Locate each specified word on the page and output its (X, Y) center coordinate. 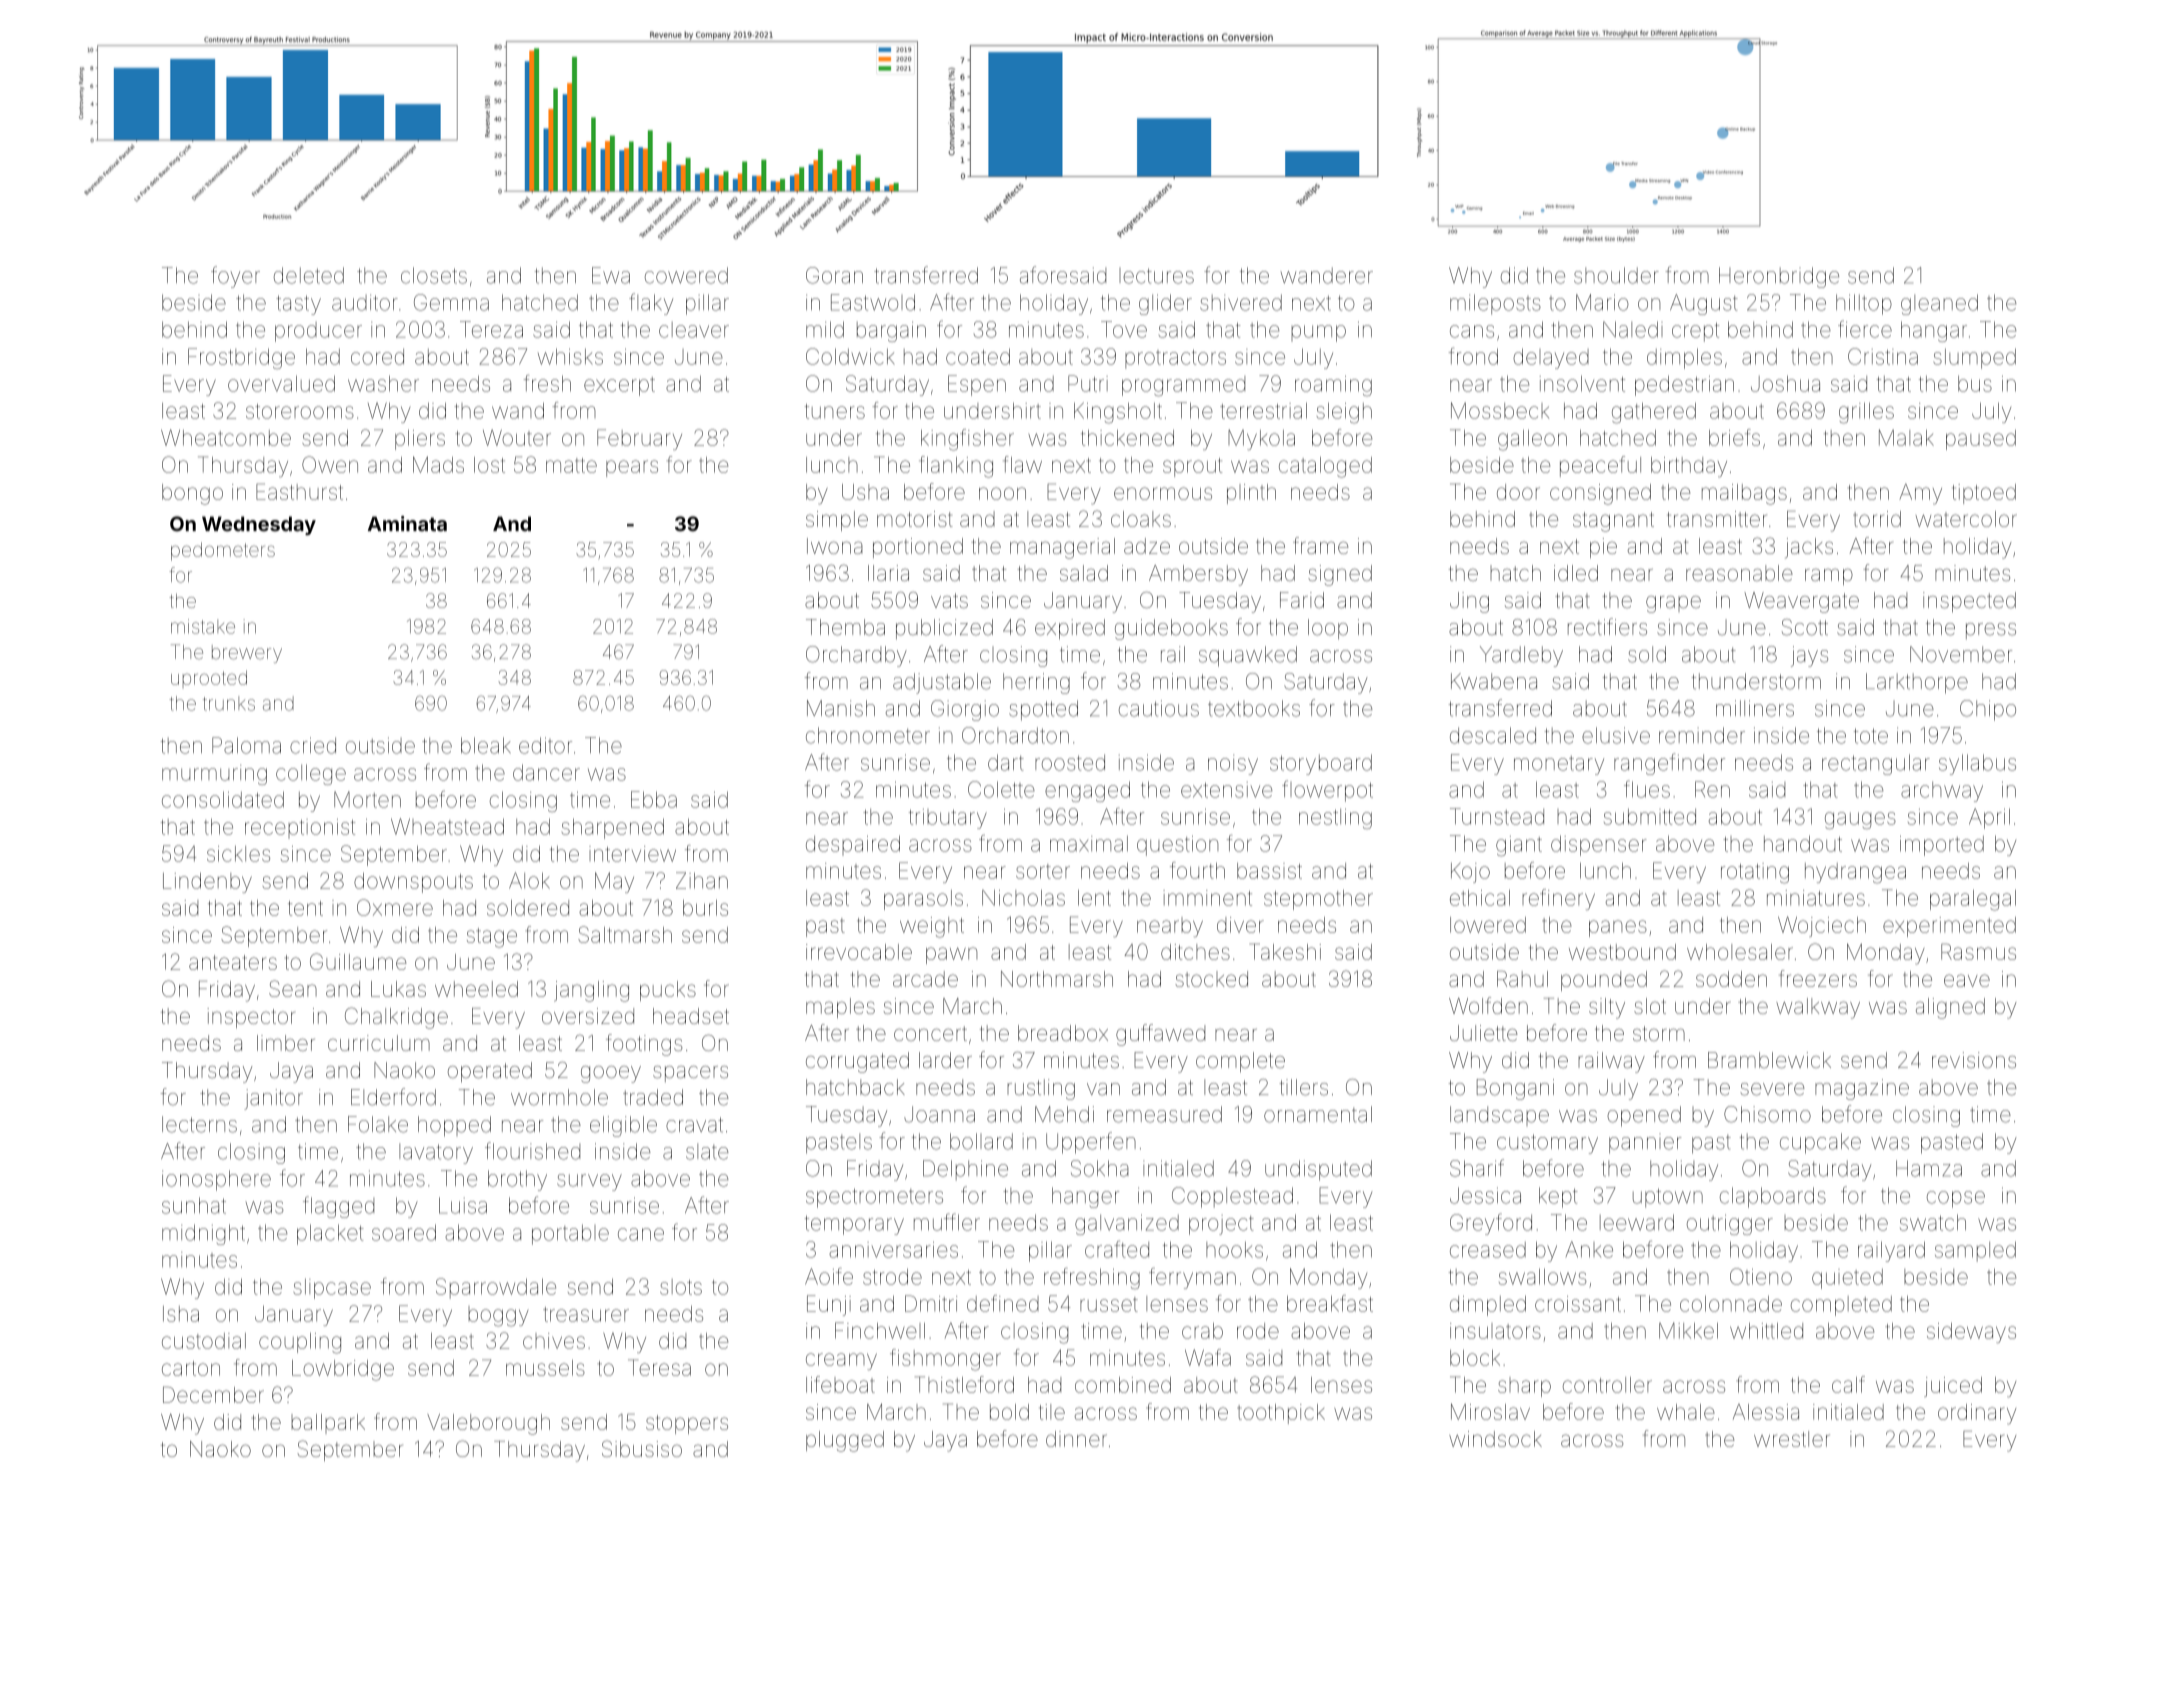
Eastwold (873, 302)
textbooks (1254, 708)
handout (1803, 843)
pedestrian (1684, 385)
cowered (686, 275)
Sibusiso (642, 1448)
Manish (841, 708)
